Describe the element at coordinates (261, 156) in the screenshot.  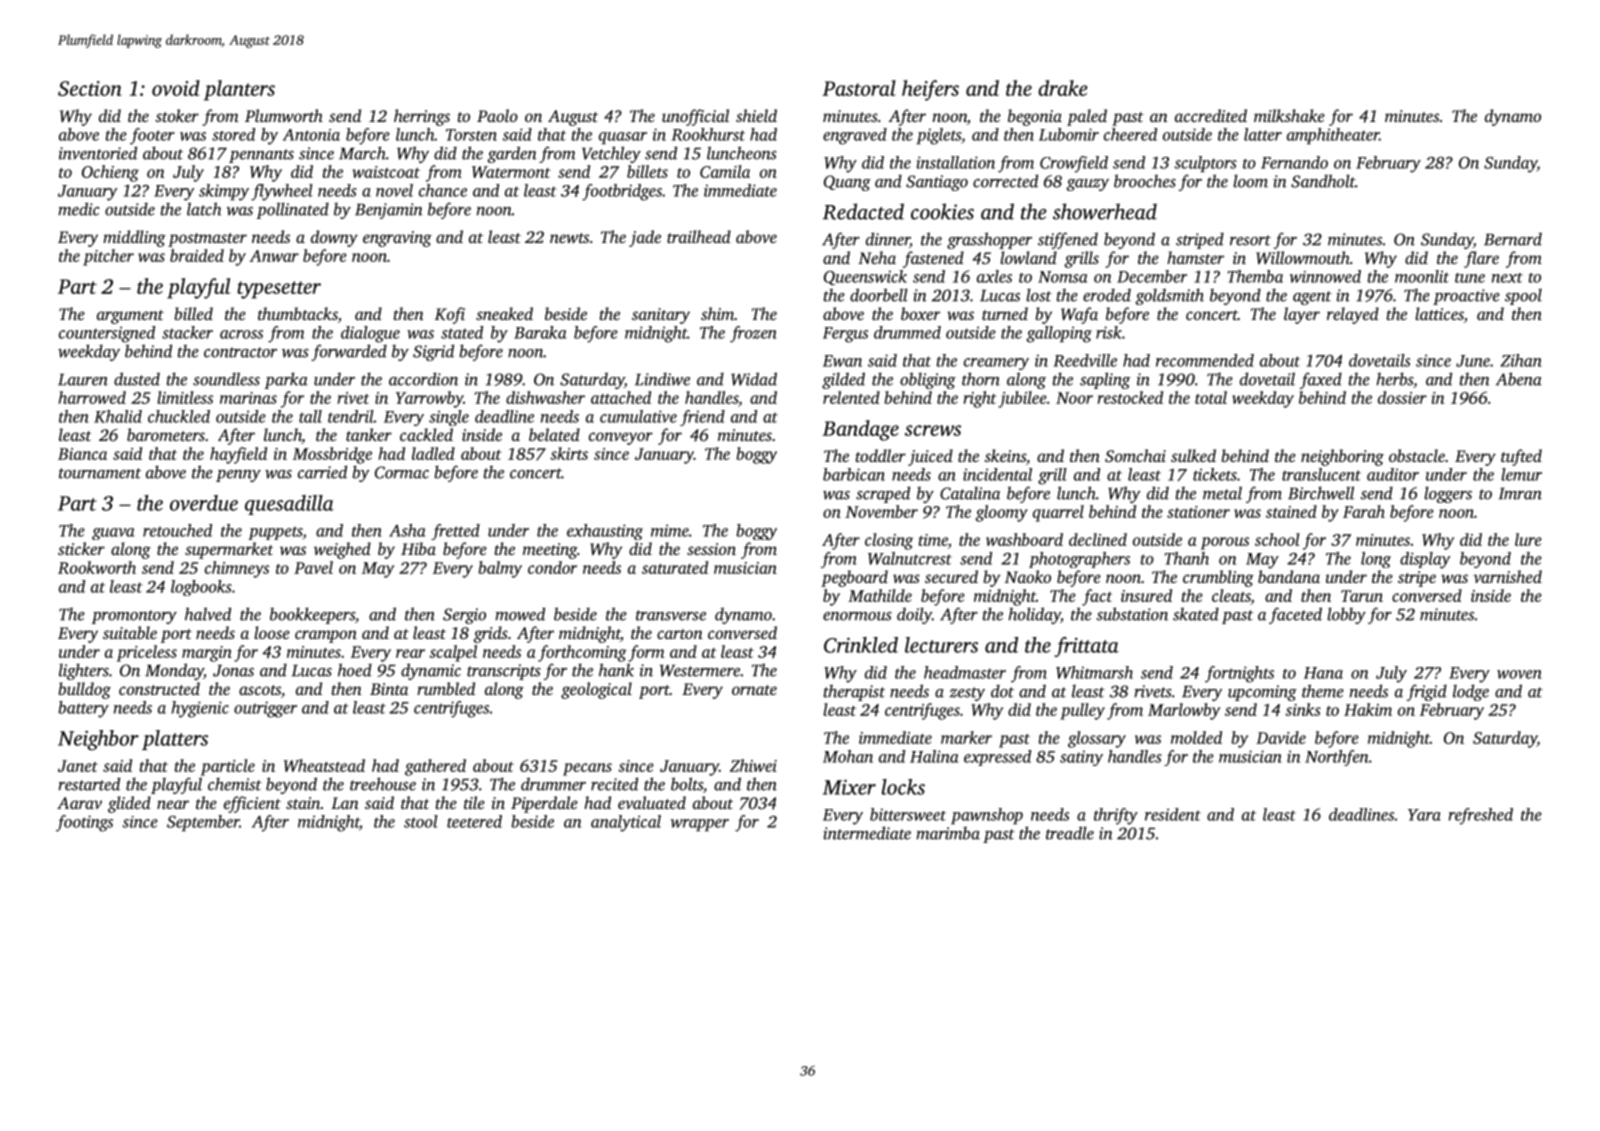
I see `pennants` at that location.
